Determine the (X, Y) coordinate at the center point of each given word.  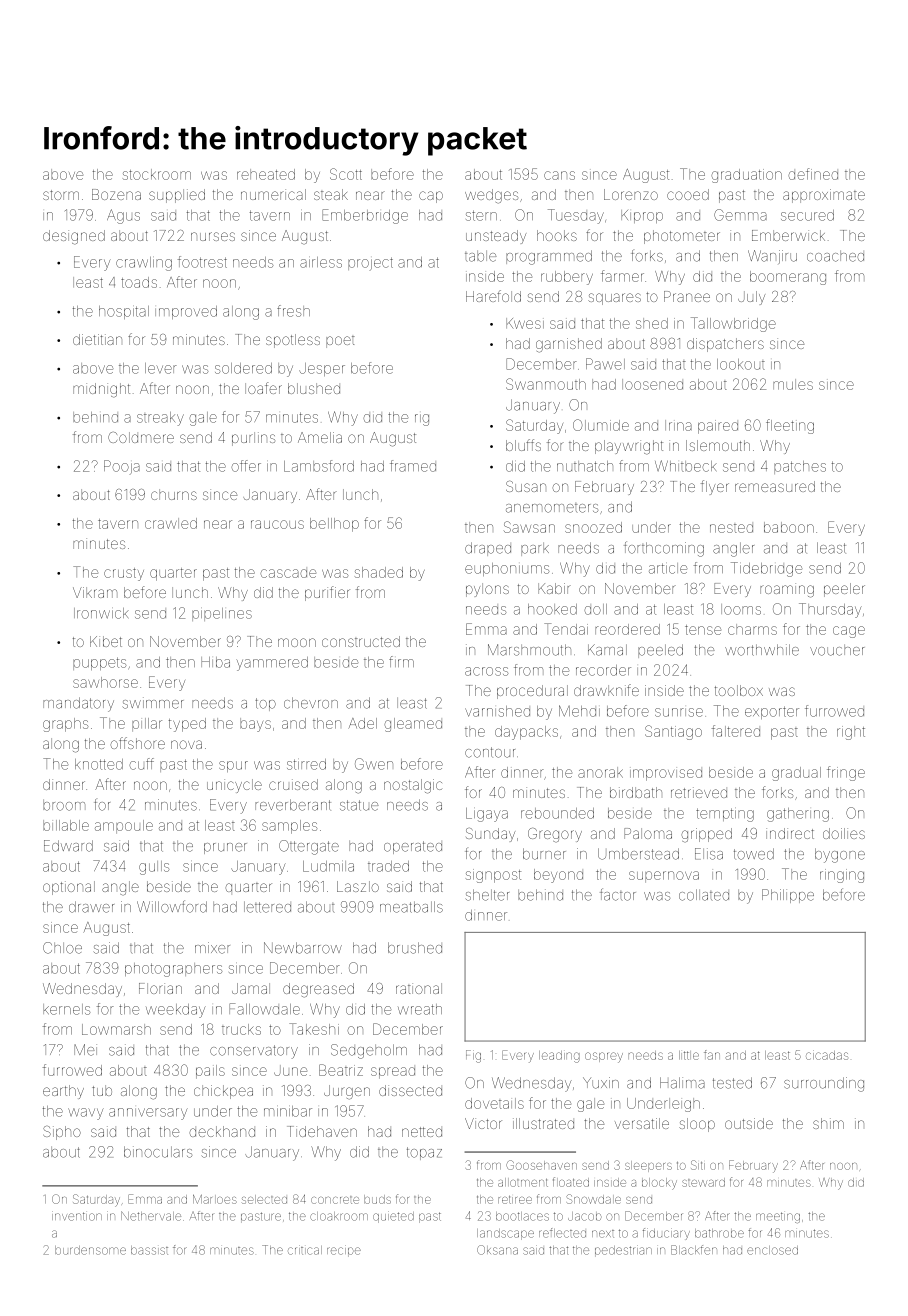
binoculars (158, 1152)
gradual (796, 774)
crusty (124, 574)
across (486, 671)
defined (813, 174)
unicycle (234, 786)
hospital (124, 312)
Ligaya (487, 815)
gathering (798, 815)
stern (481, 215)
